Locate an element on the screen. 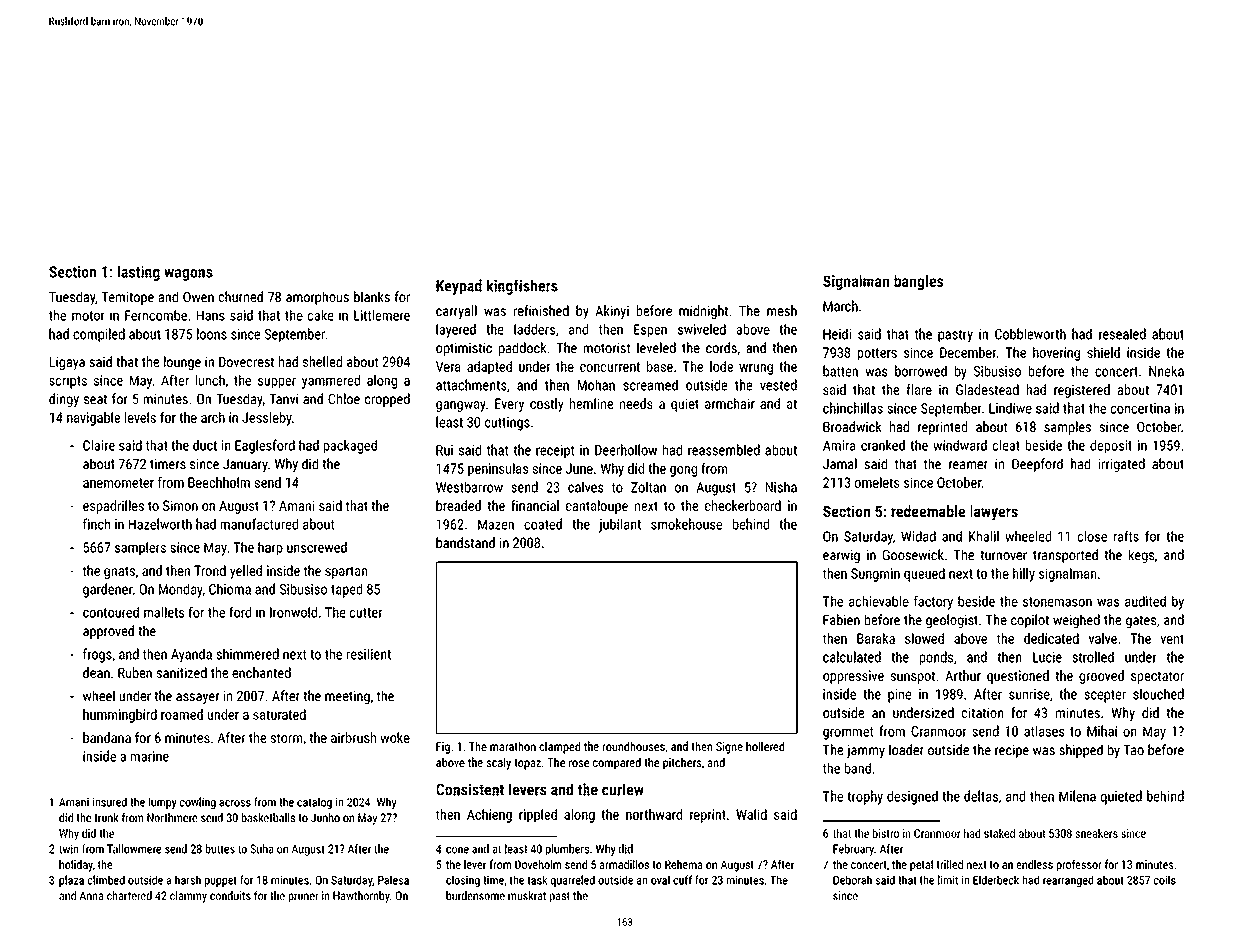 This screenshot has width=1233, height=952. resealed is located at coordinates (1122, 334).
